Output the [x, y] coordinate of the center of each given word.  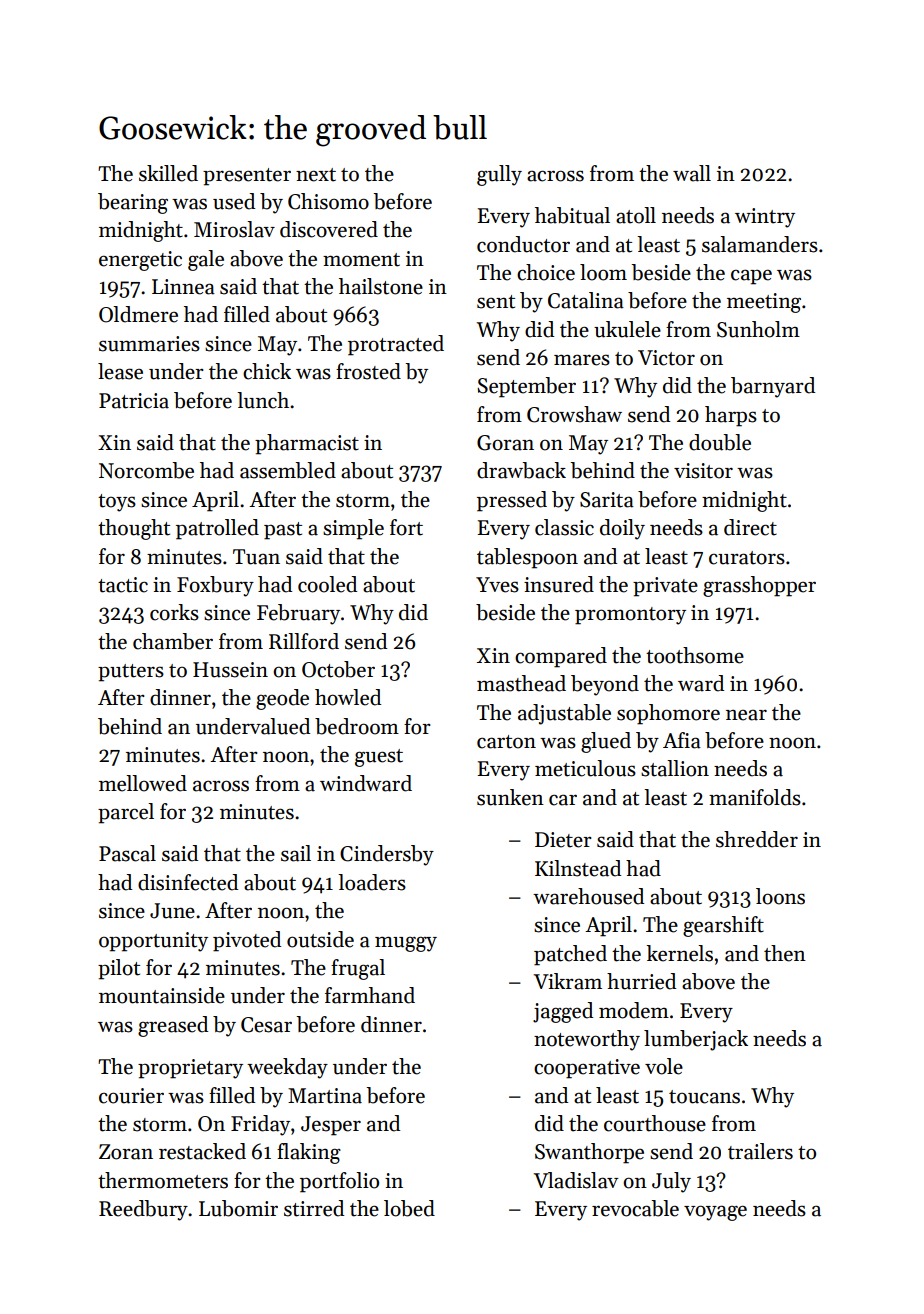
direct [750, 527]
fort [406, 527]
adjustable [564, 714]
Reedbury [143, 1210]
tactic [123, 585]
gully [499, 175]
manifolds [755, 797]
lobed [409, 1208]
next [316, 175]
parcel [126, 813]
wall [692, 173]
